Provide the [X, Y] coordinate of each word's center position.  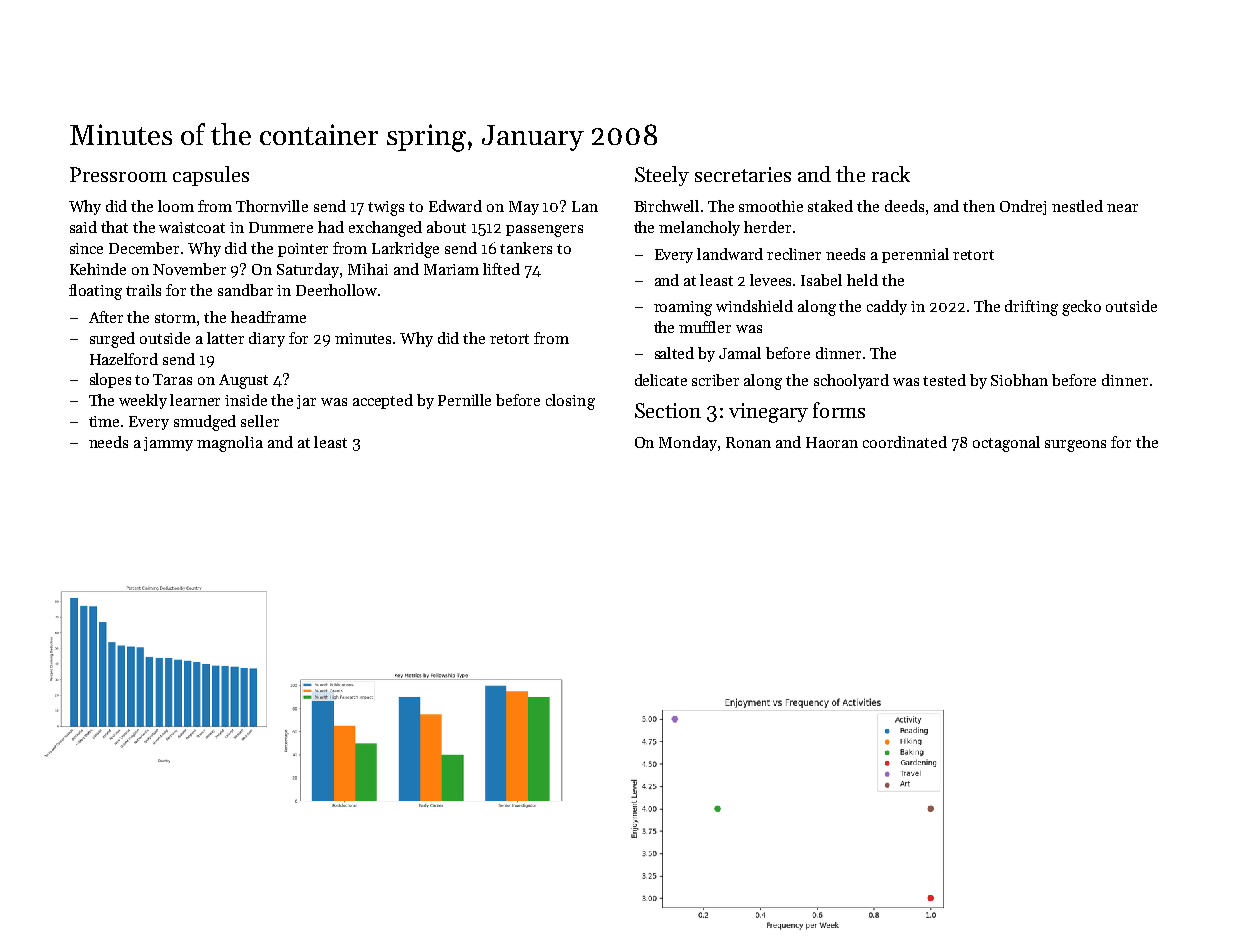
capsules [211, 176]
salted [674, 353]
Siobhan [1019, 380]
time [104, 421]
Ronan [748, 442]
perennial [915, 255]
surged [112, 340]
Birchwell [666, 206]
